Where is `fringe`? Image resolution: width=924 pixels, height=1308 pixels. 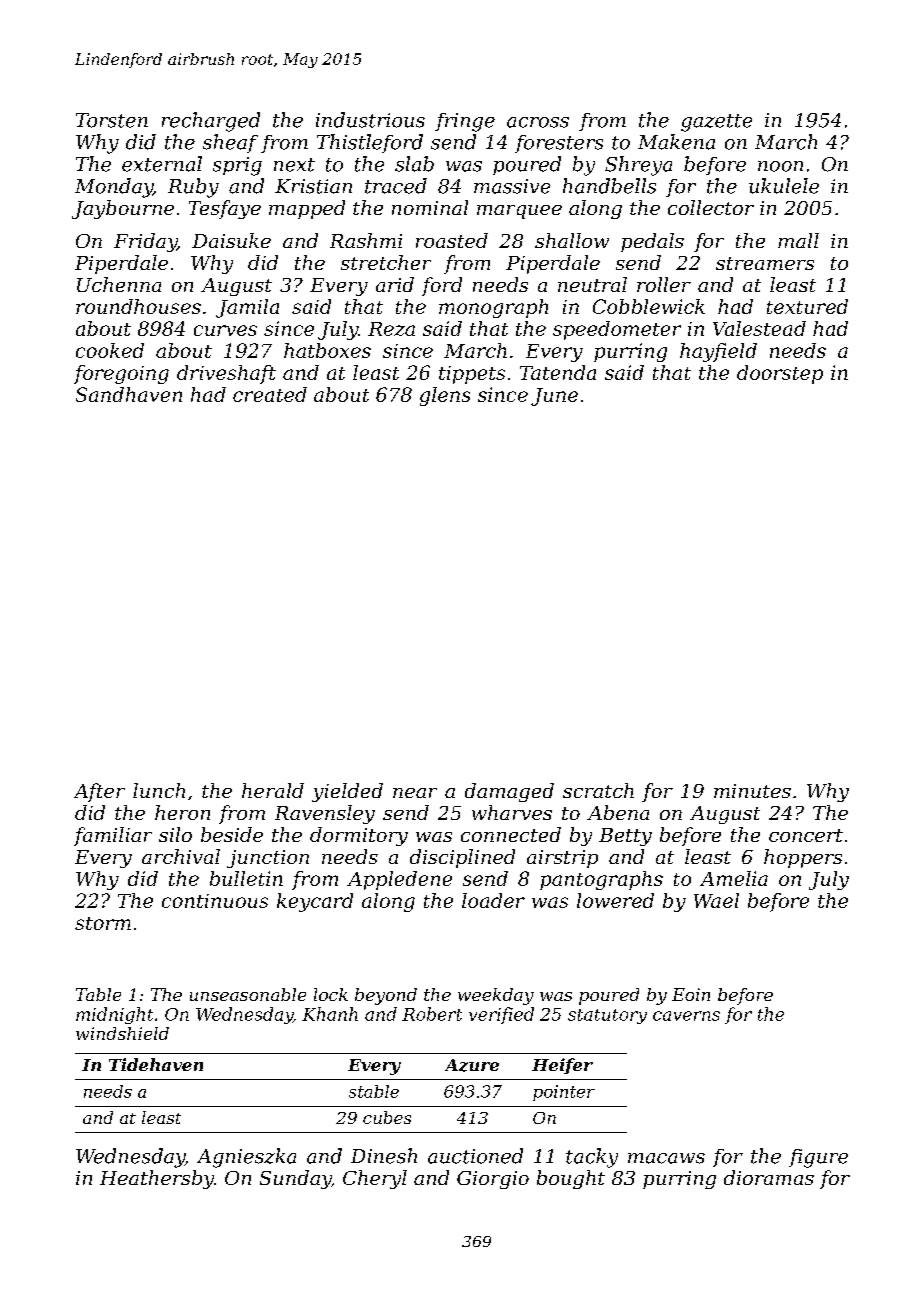
fringe is located at coordinates (465, 122).
